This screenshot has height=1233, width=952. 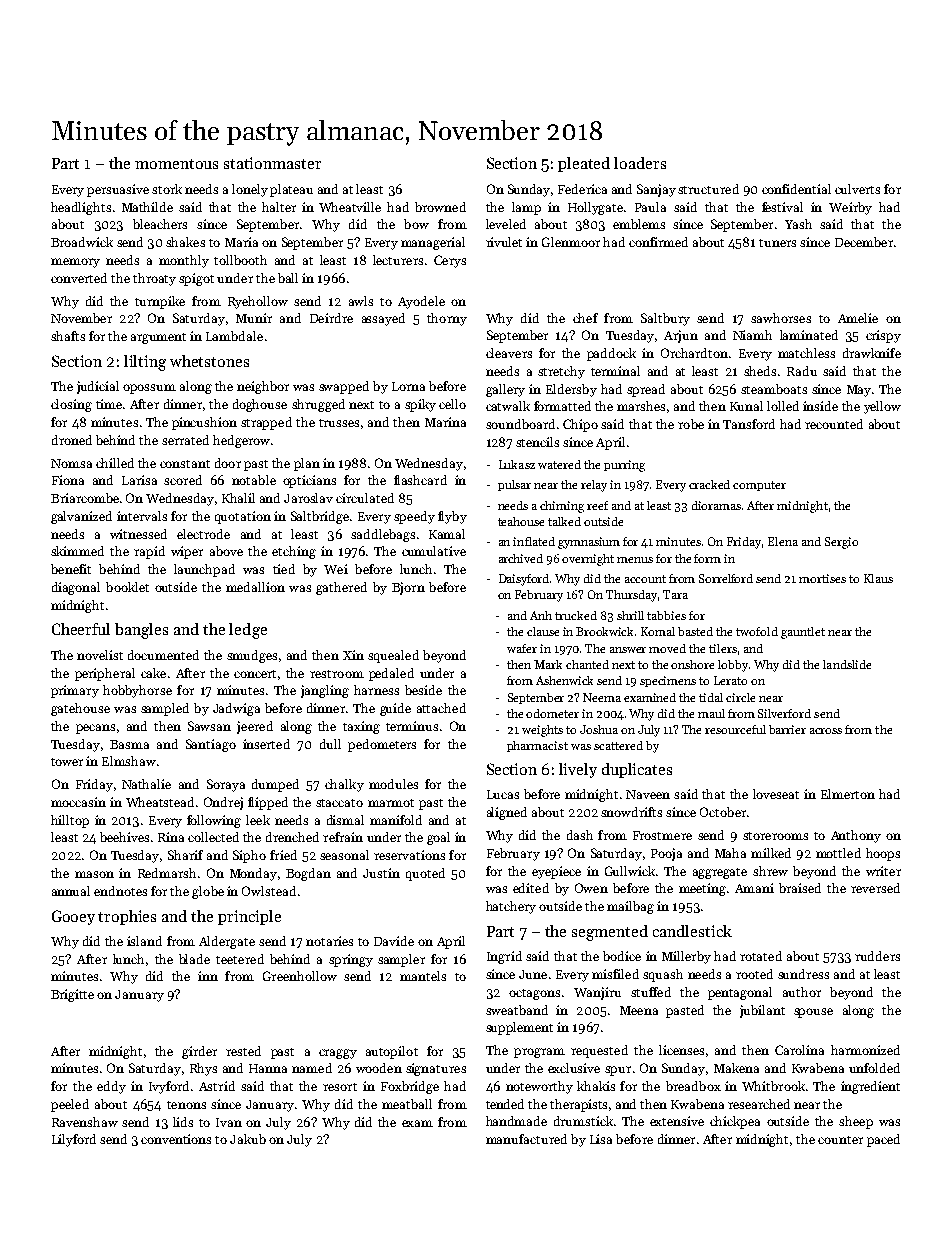 What do you see at coordinates (72, 995) in the screenshot?
I see `Brigitte` at bounding box center [72, 995].
